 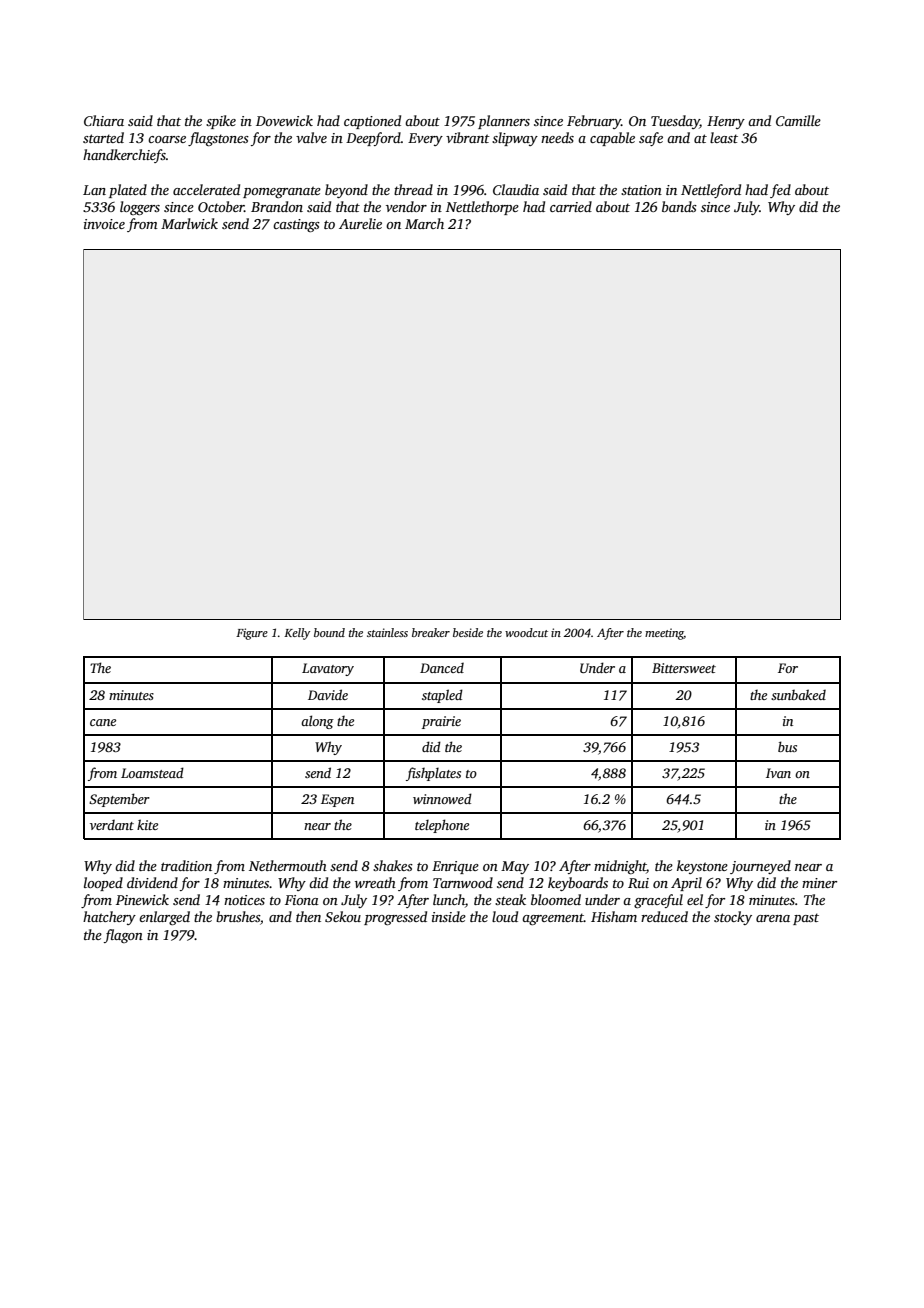 What do you see at coordinates (119, 800) in the page?
I see `September` at bounding box center [119, 800].
